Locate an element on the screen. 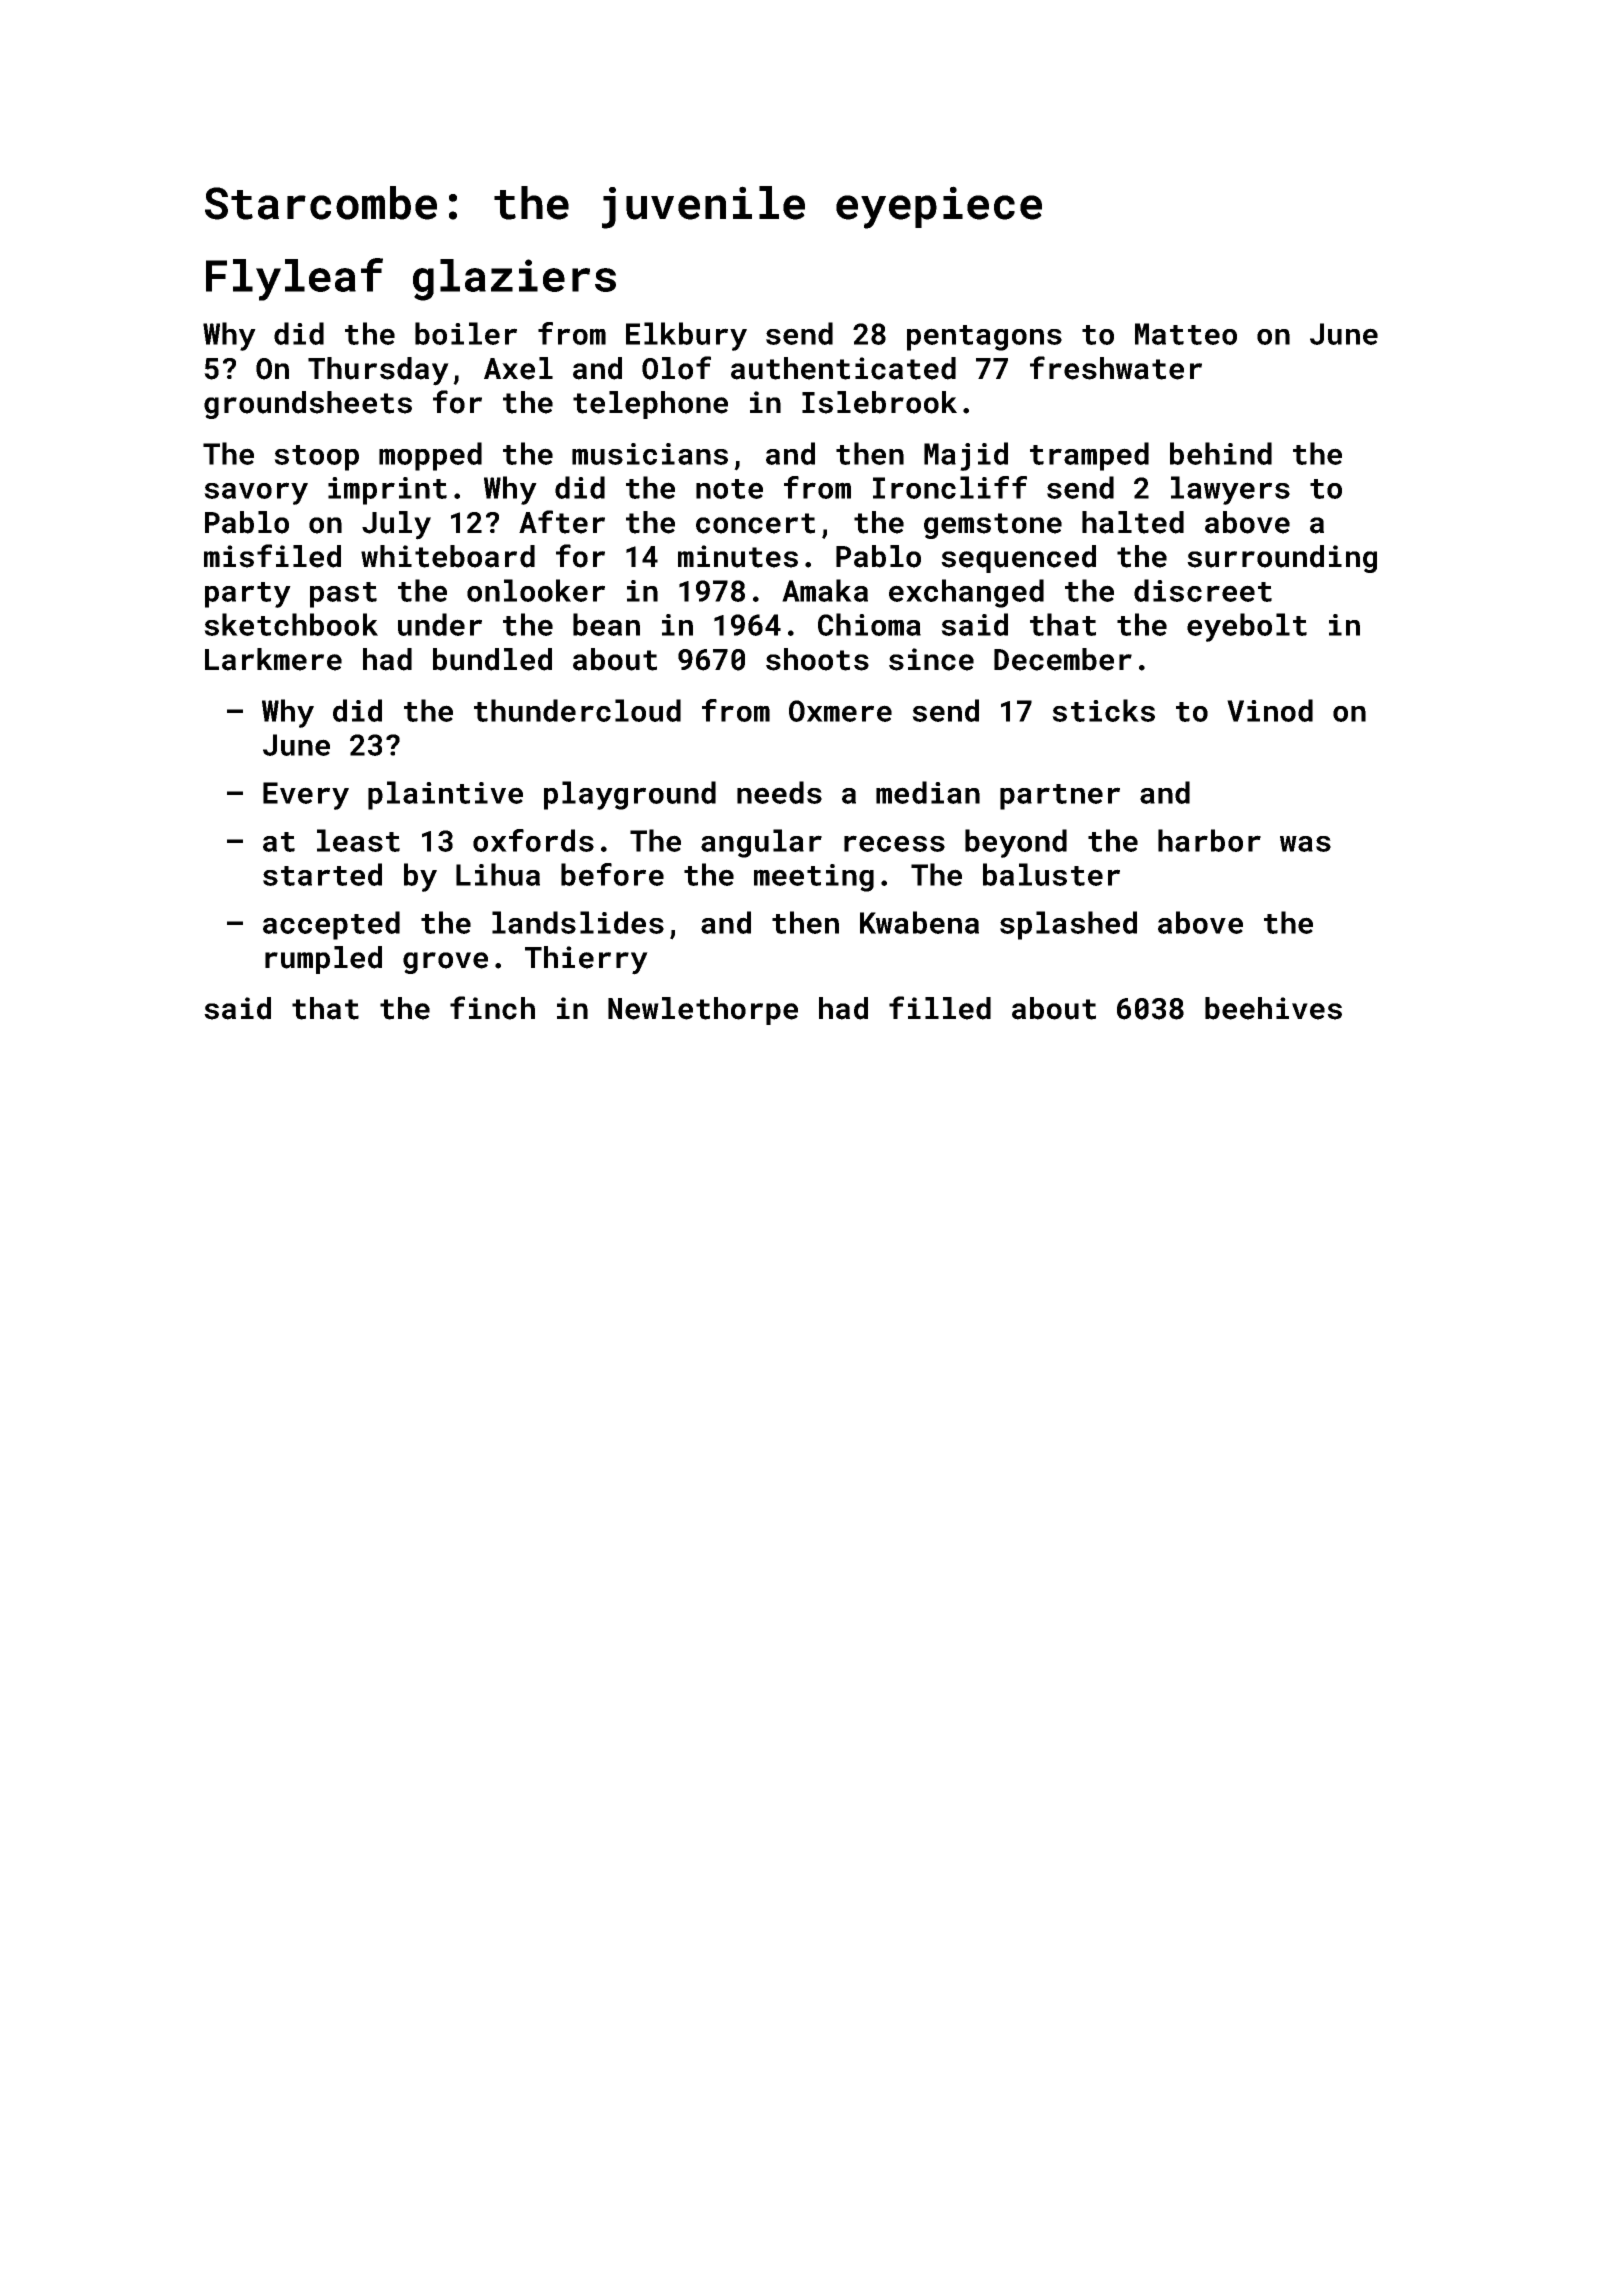 Image resolution: width=1620 pixels, height=2292 pixels. before is located at coordinates (612, 874).
